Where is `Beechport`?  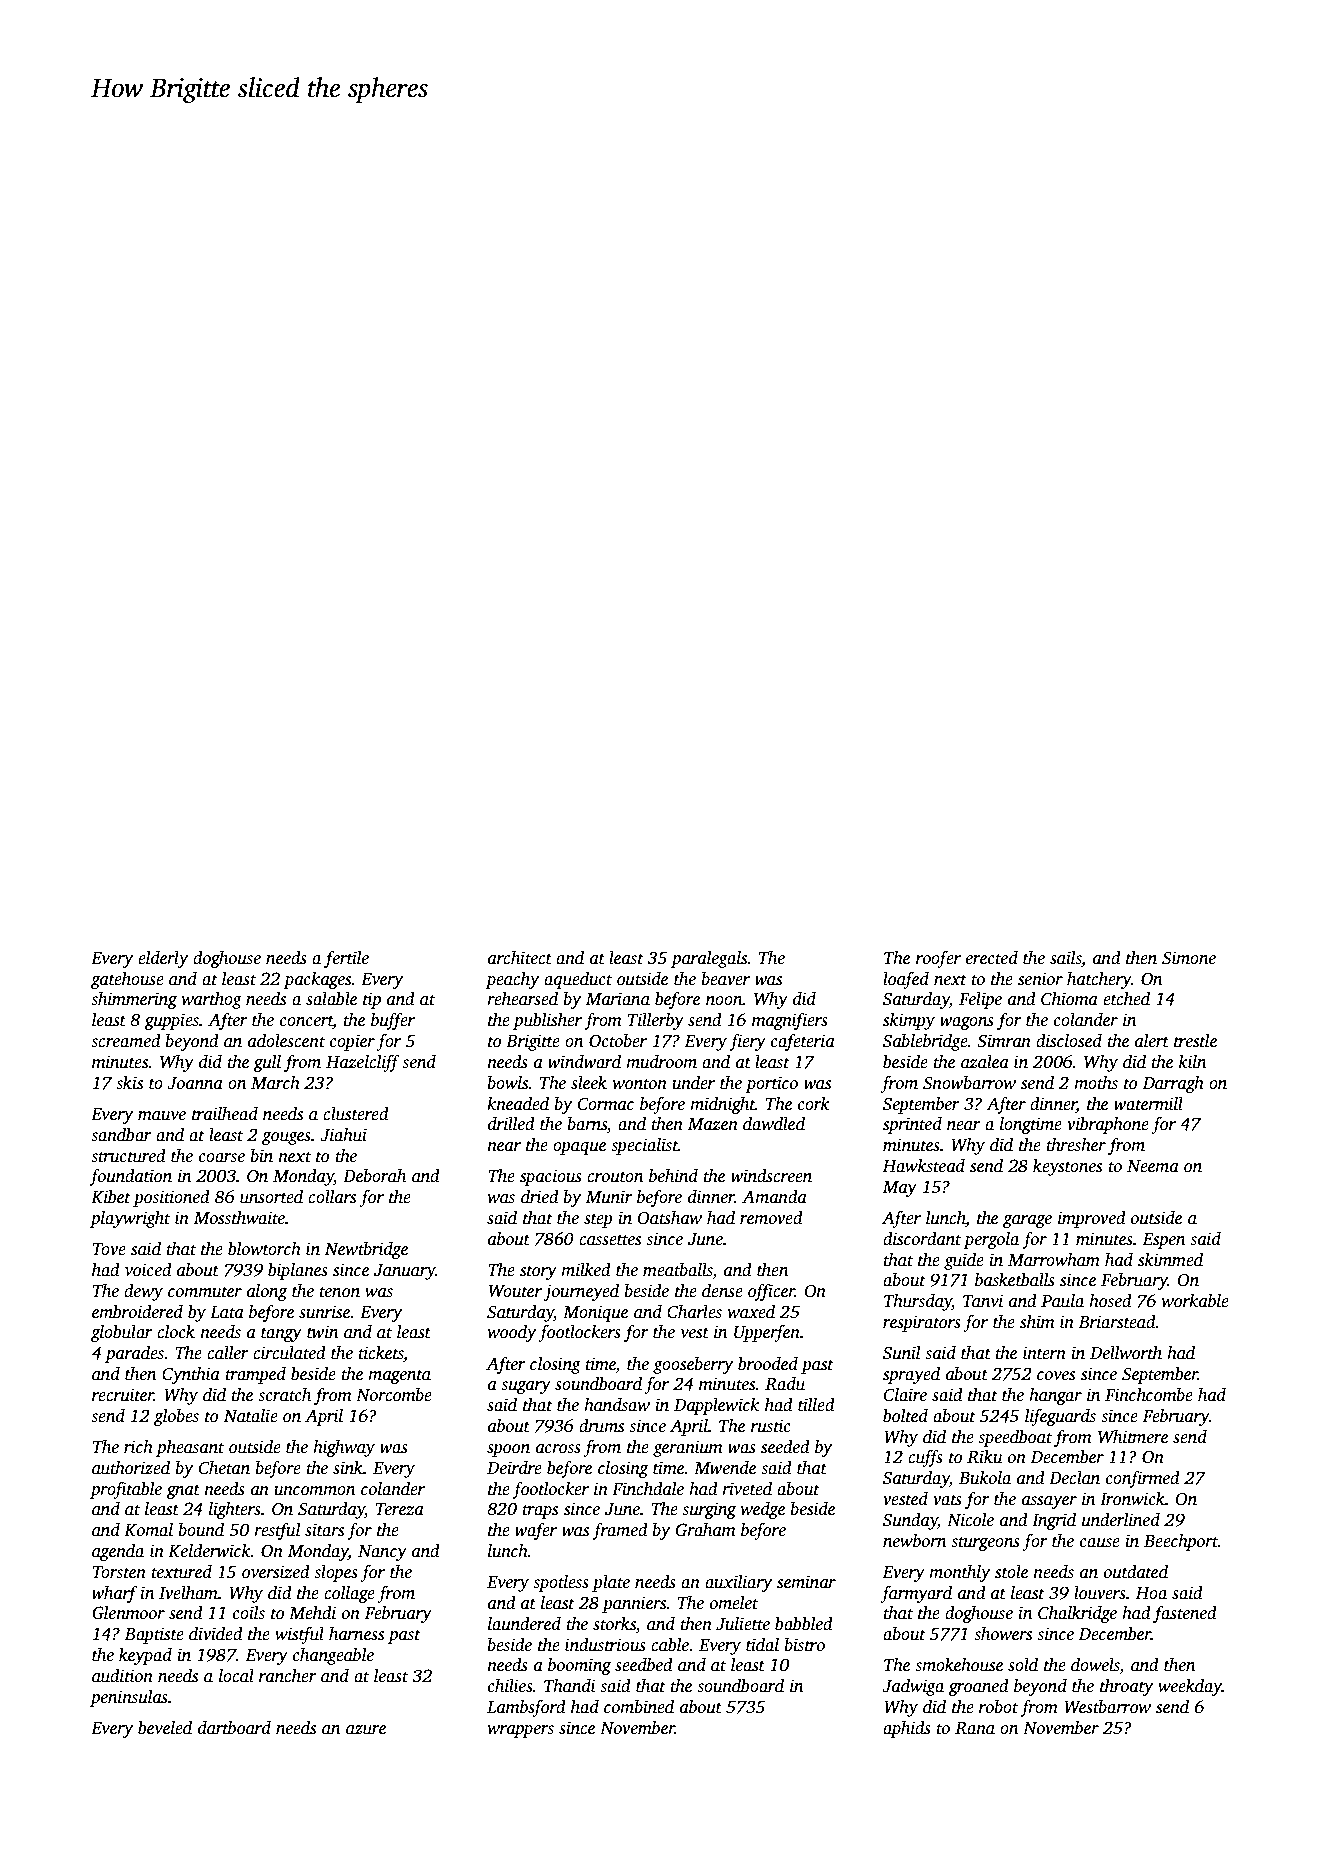 Beechport is located at coordinates (1181, 1542).
